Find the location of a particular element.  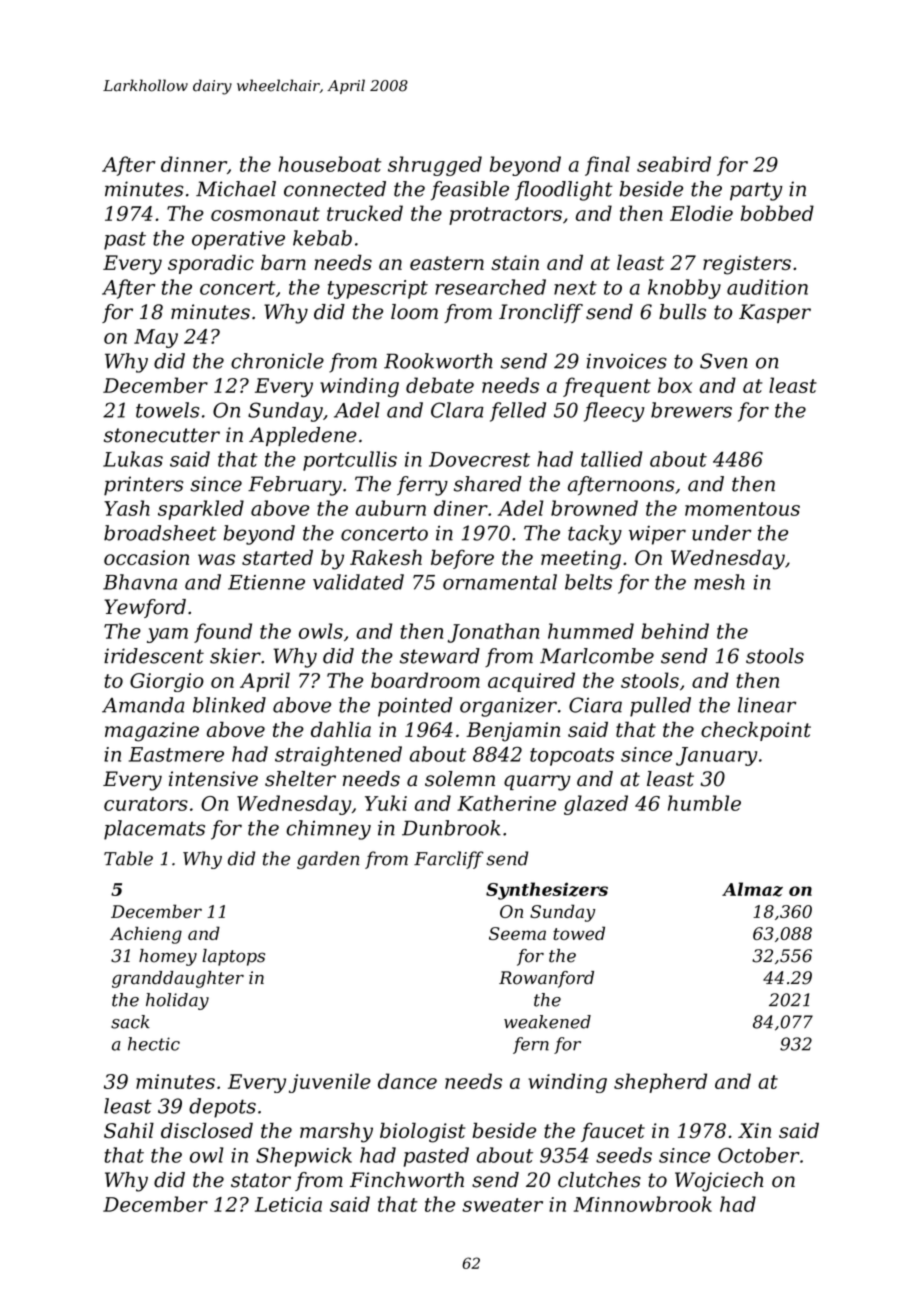

January is located at coordinates (716, 756).
